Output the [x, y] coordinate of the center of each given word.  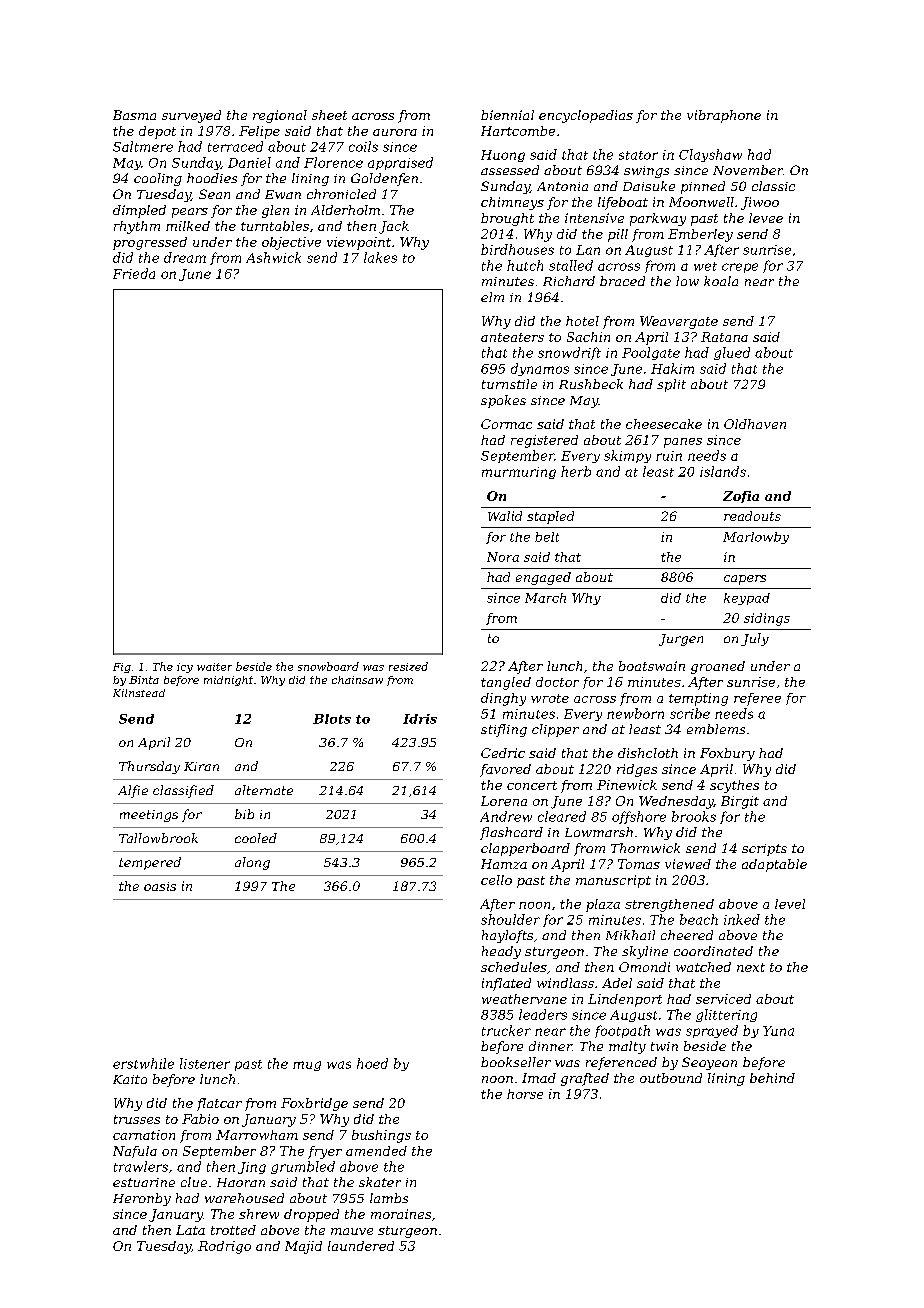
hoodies [212, 178]
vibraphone [724, 116]
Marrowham [257, 1135]
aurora [395, 132]
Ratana [724, 337]
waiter [214, 667]
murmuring [519, 473]
